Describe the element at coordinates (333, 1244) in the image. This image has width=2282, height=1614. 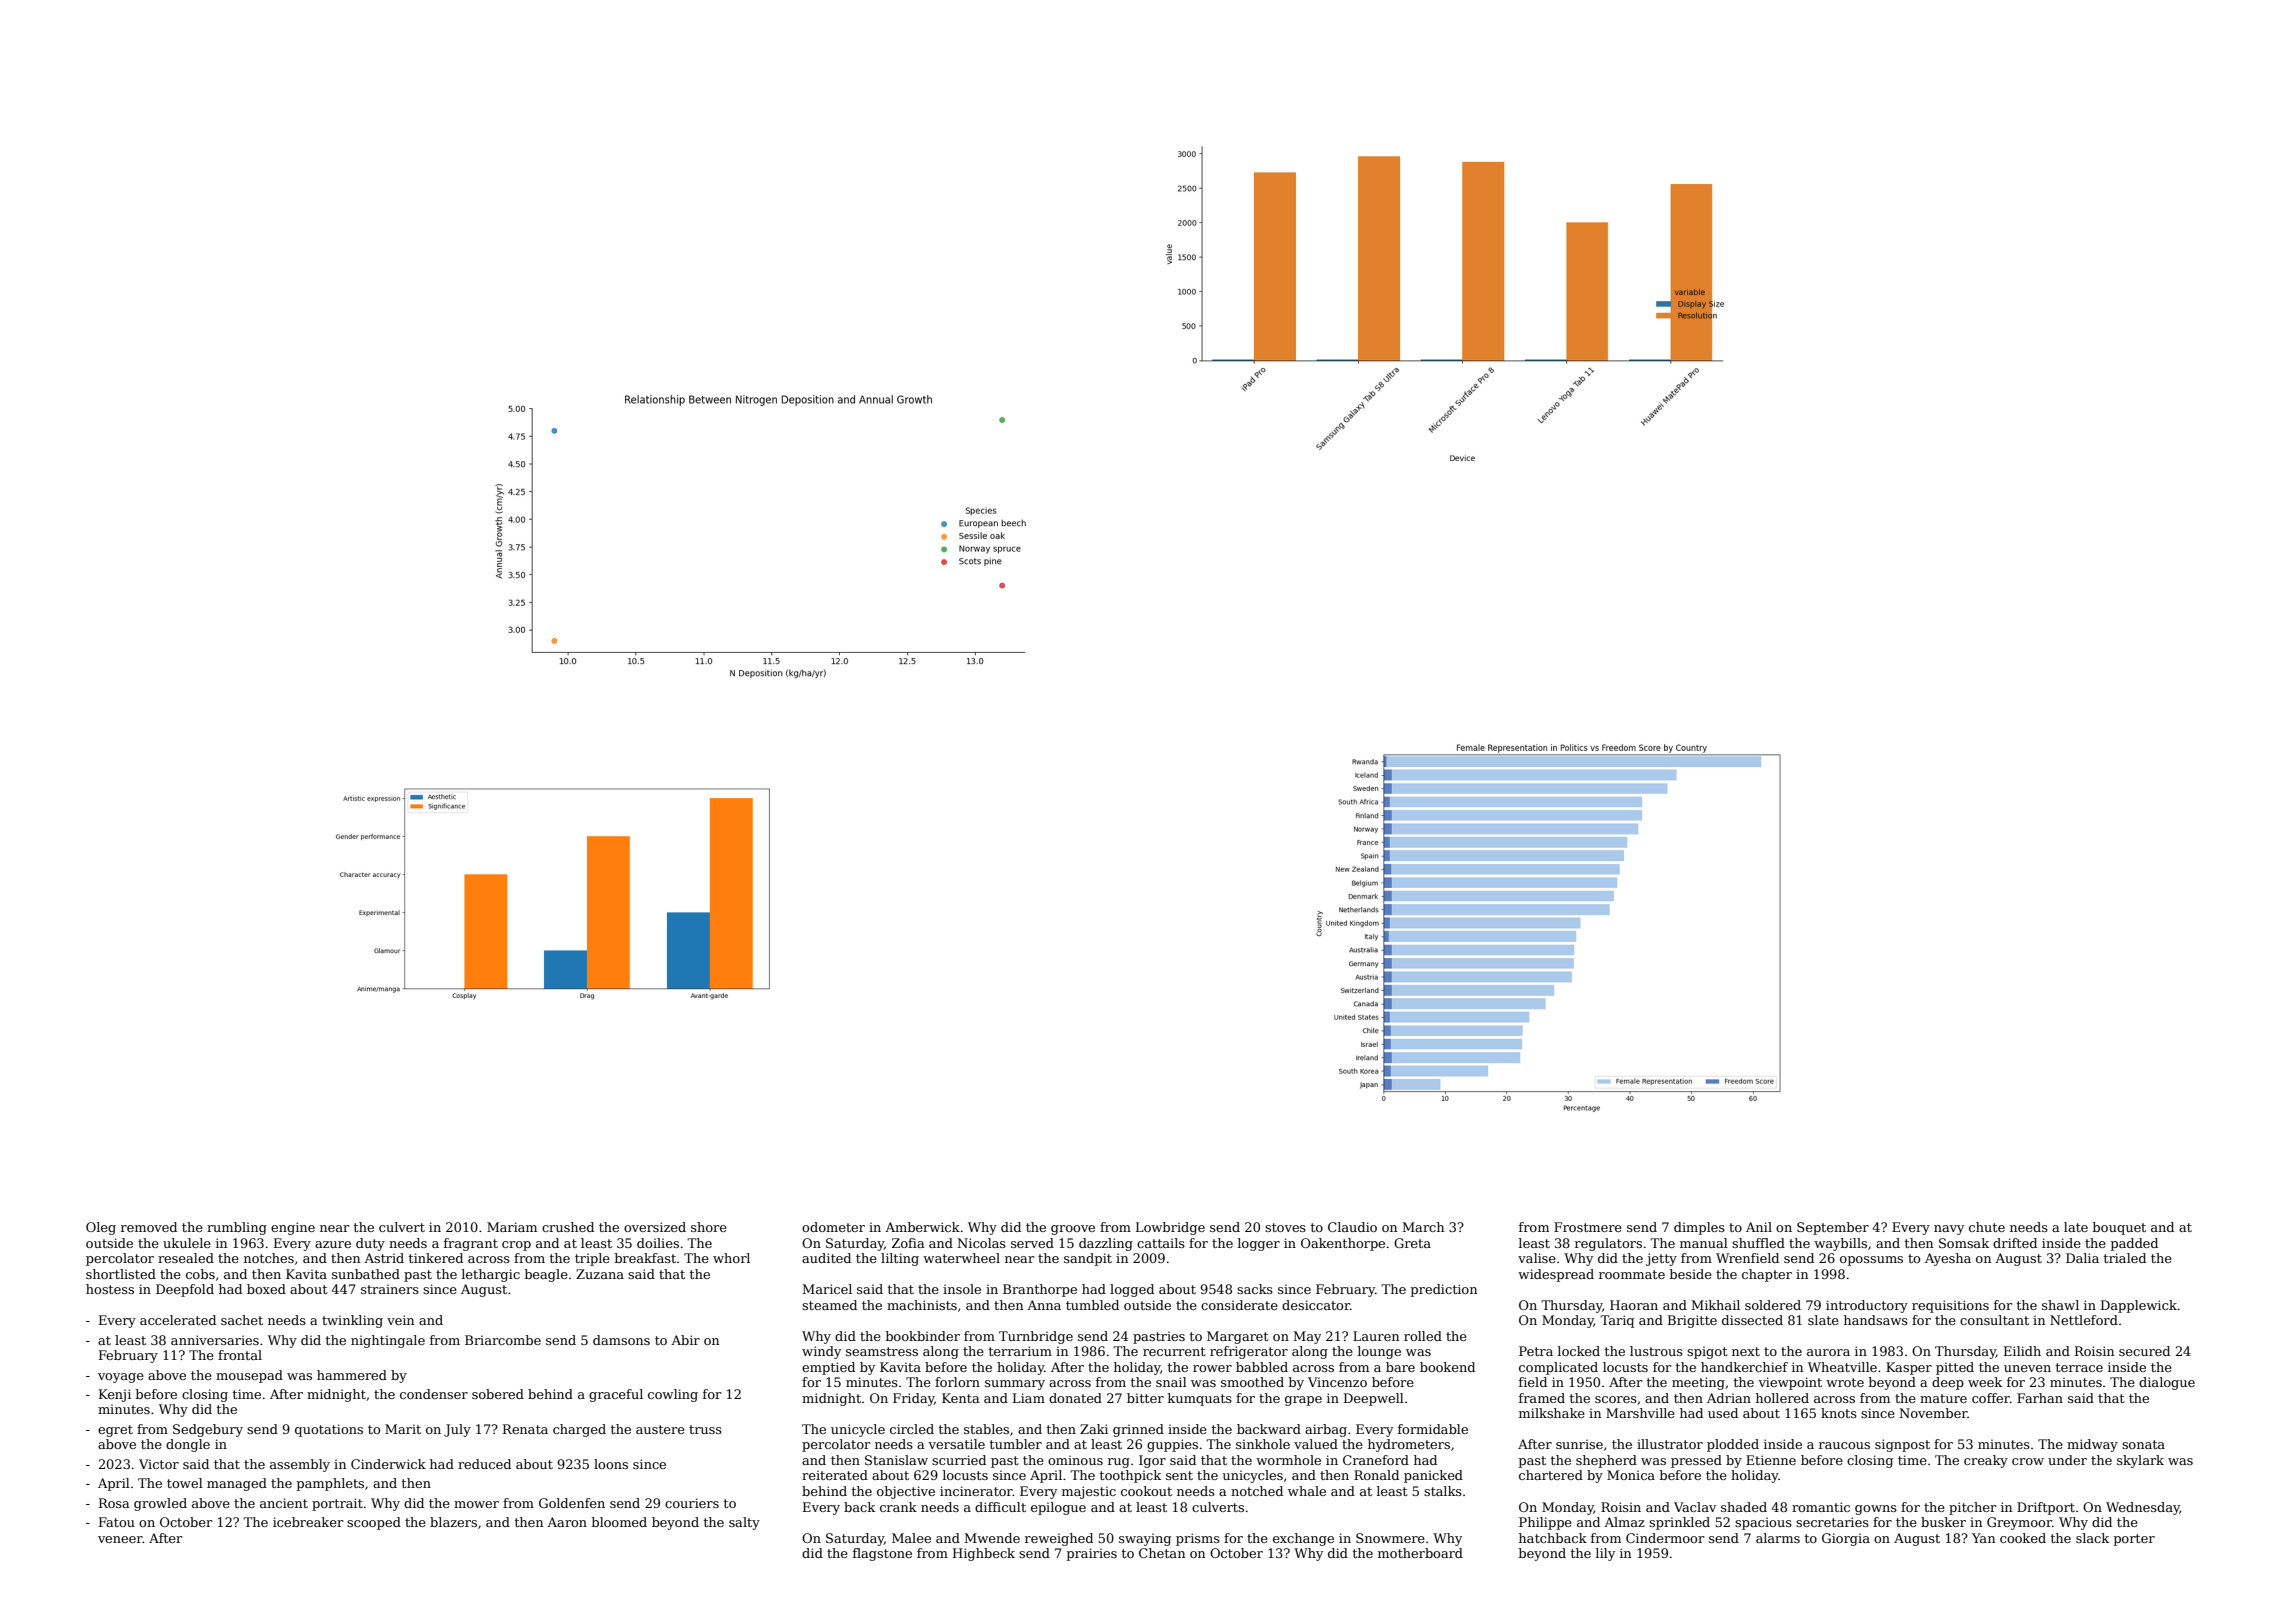
I see `azure` at that location.
